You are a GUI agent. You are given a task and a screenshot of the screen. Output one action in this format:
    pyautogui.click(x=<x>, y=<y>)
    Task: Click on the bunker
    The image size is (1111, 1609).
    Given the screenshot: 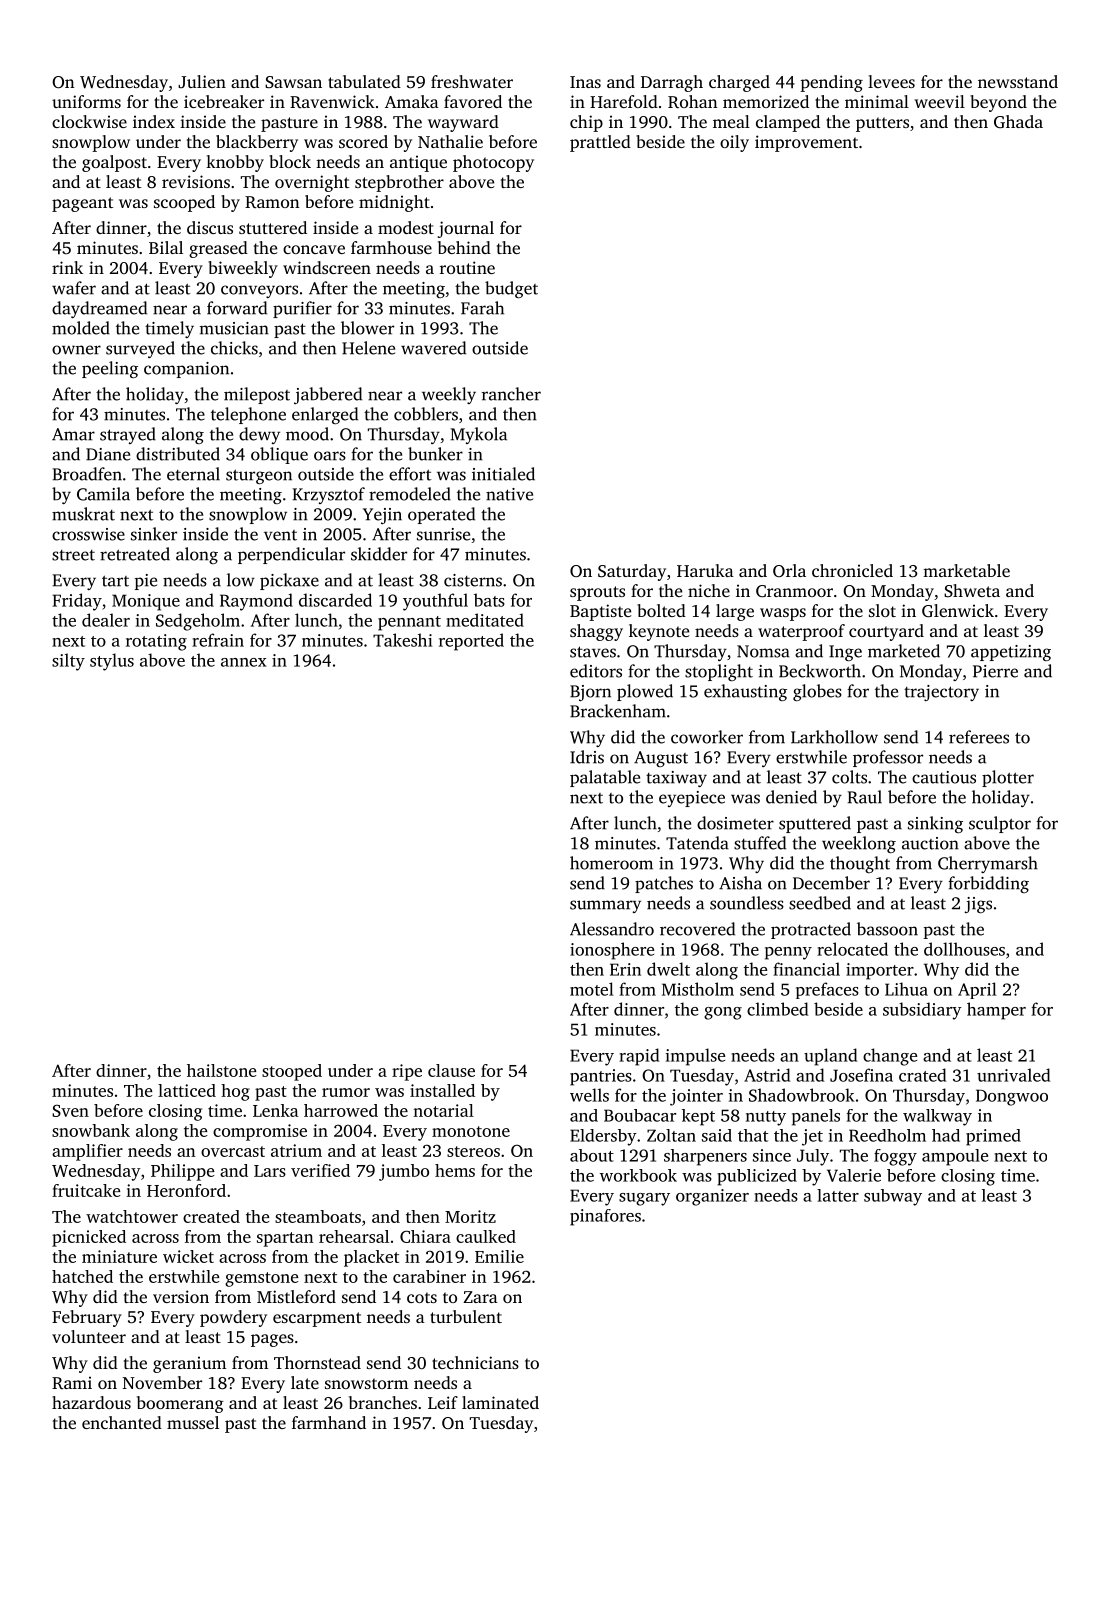 What is the action you would take?
    pyautogui.click(x=435, y=454)
